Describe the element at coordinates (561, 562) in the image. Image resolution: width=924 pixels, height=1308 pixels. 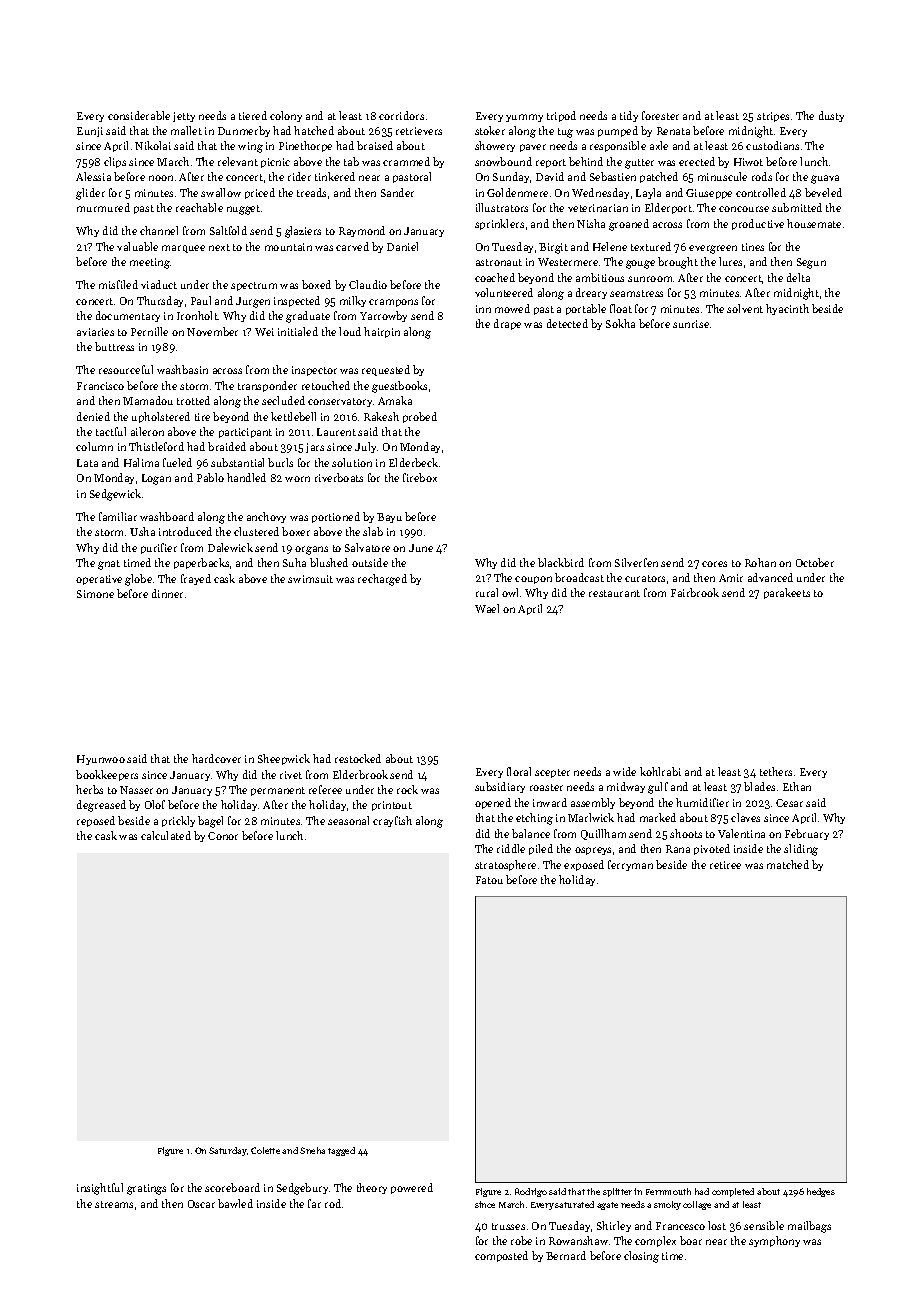
I see `blackbird` at that location.
